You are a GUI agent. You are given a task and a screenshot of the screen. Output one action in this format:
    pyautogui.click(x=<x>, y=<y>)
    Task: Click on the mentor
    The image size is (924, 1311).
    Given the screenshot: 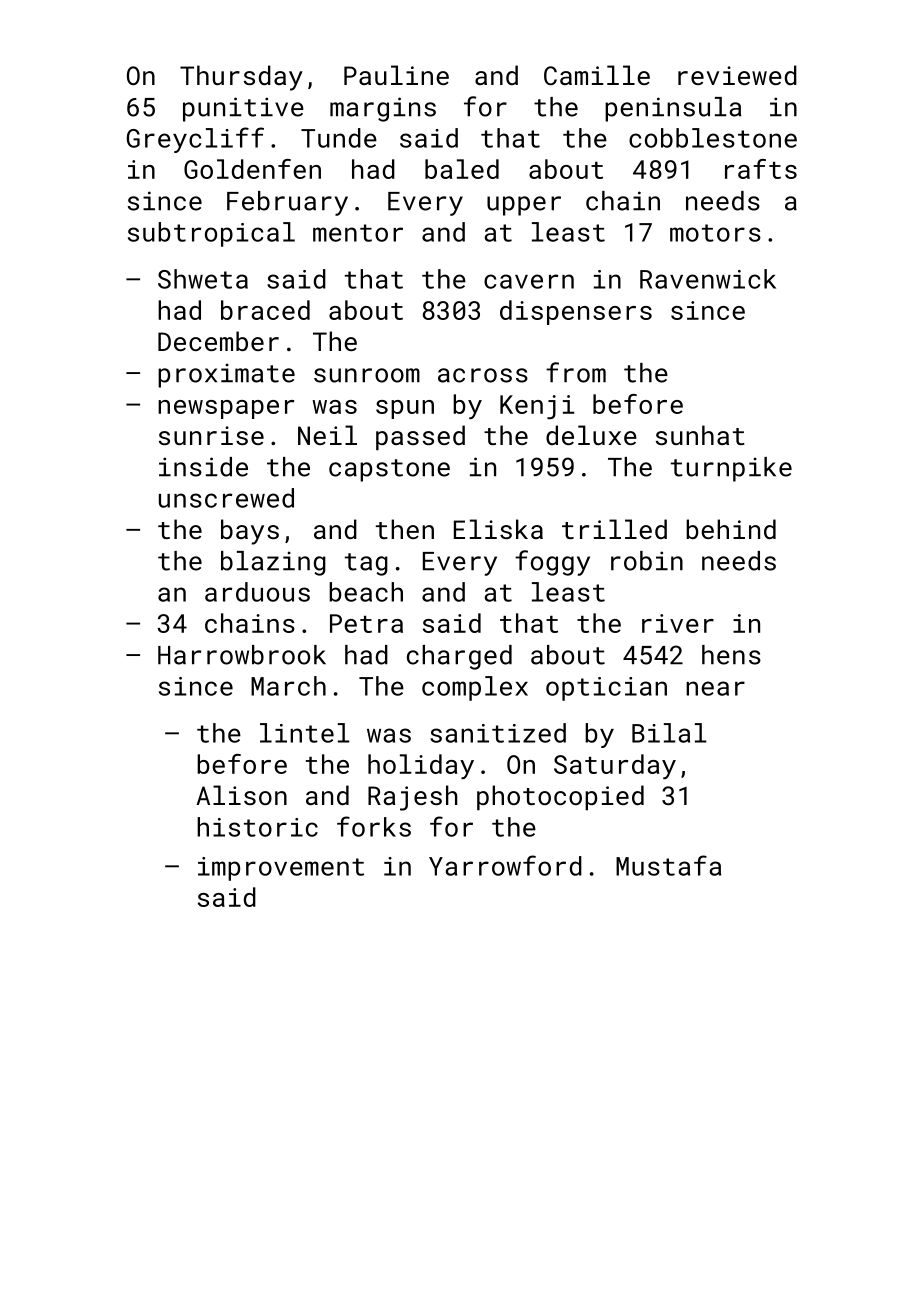 What is the action you would take?
    pyautogui.click(x=358, y=233)
